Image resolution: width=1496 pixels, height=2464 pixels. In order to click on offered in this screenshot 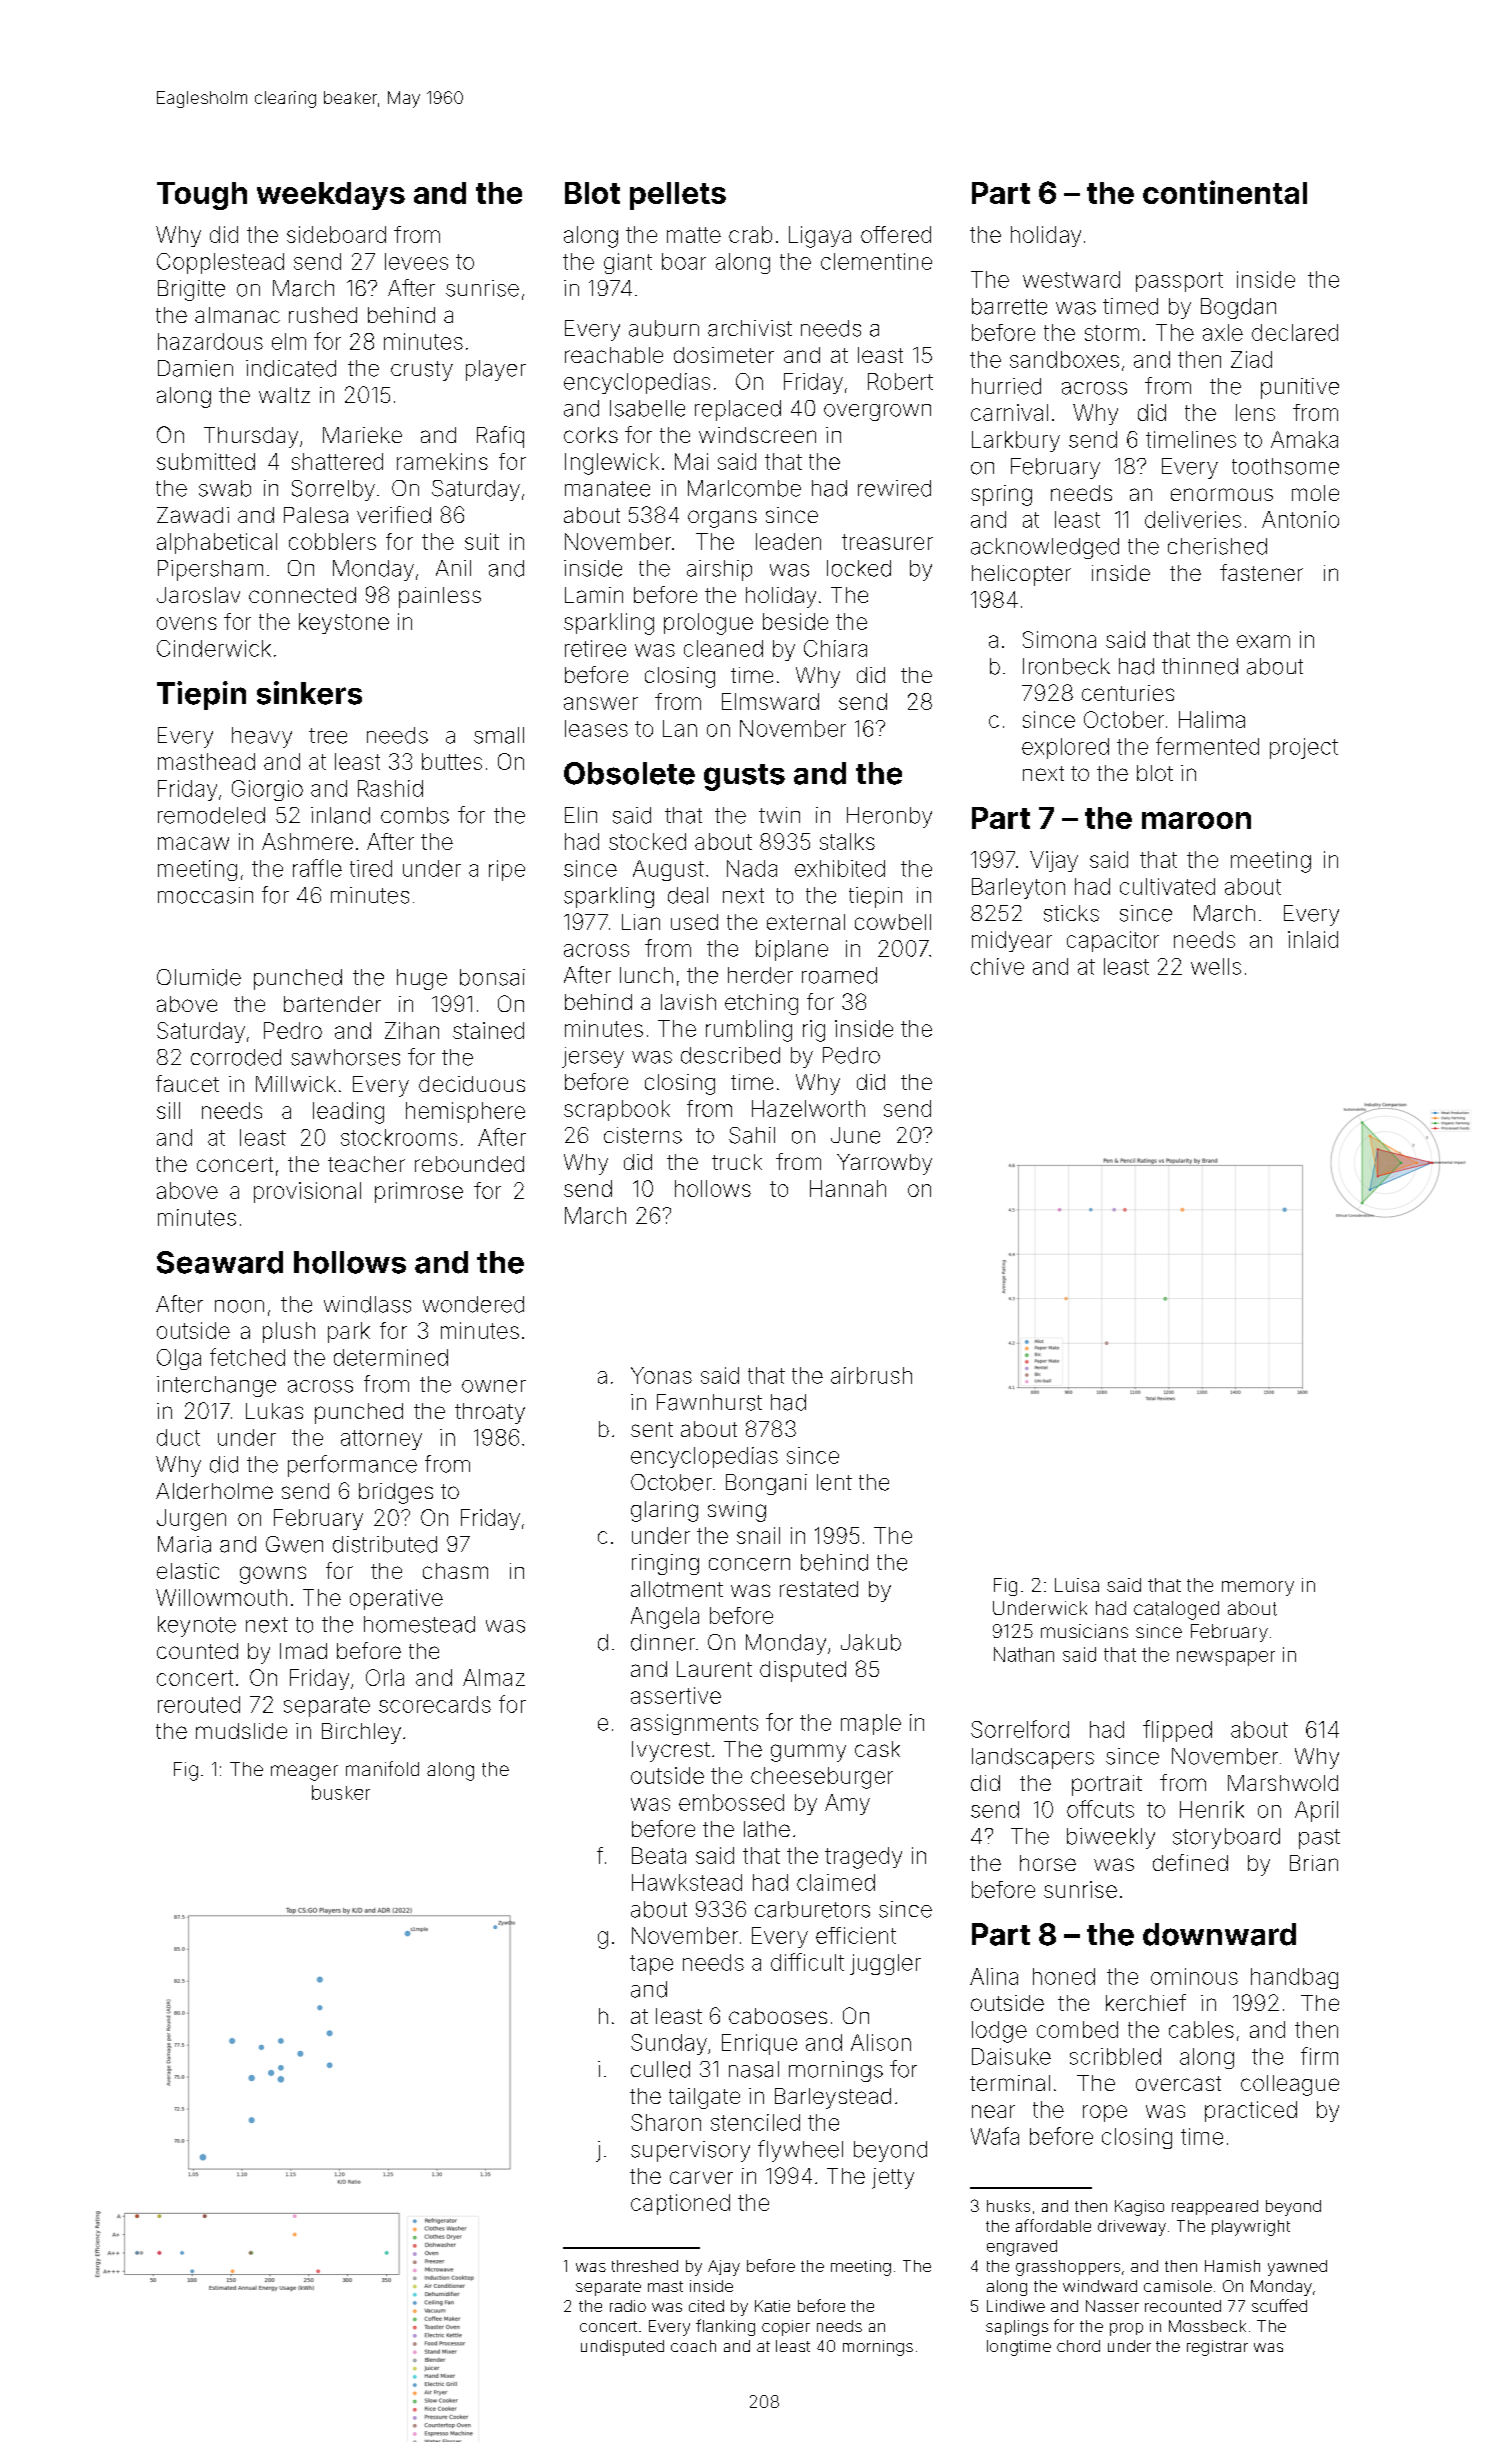, I will do `click(896, 234)`.
